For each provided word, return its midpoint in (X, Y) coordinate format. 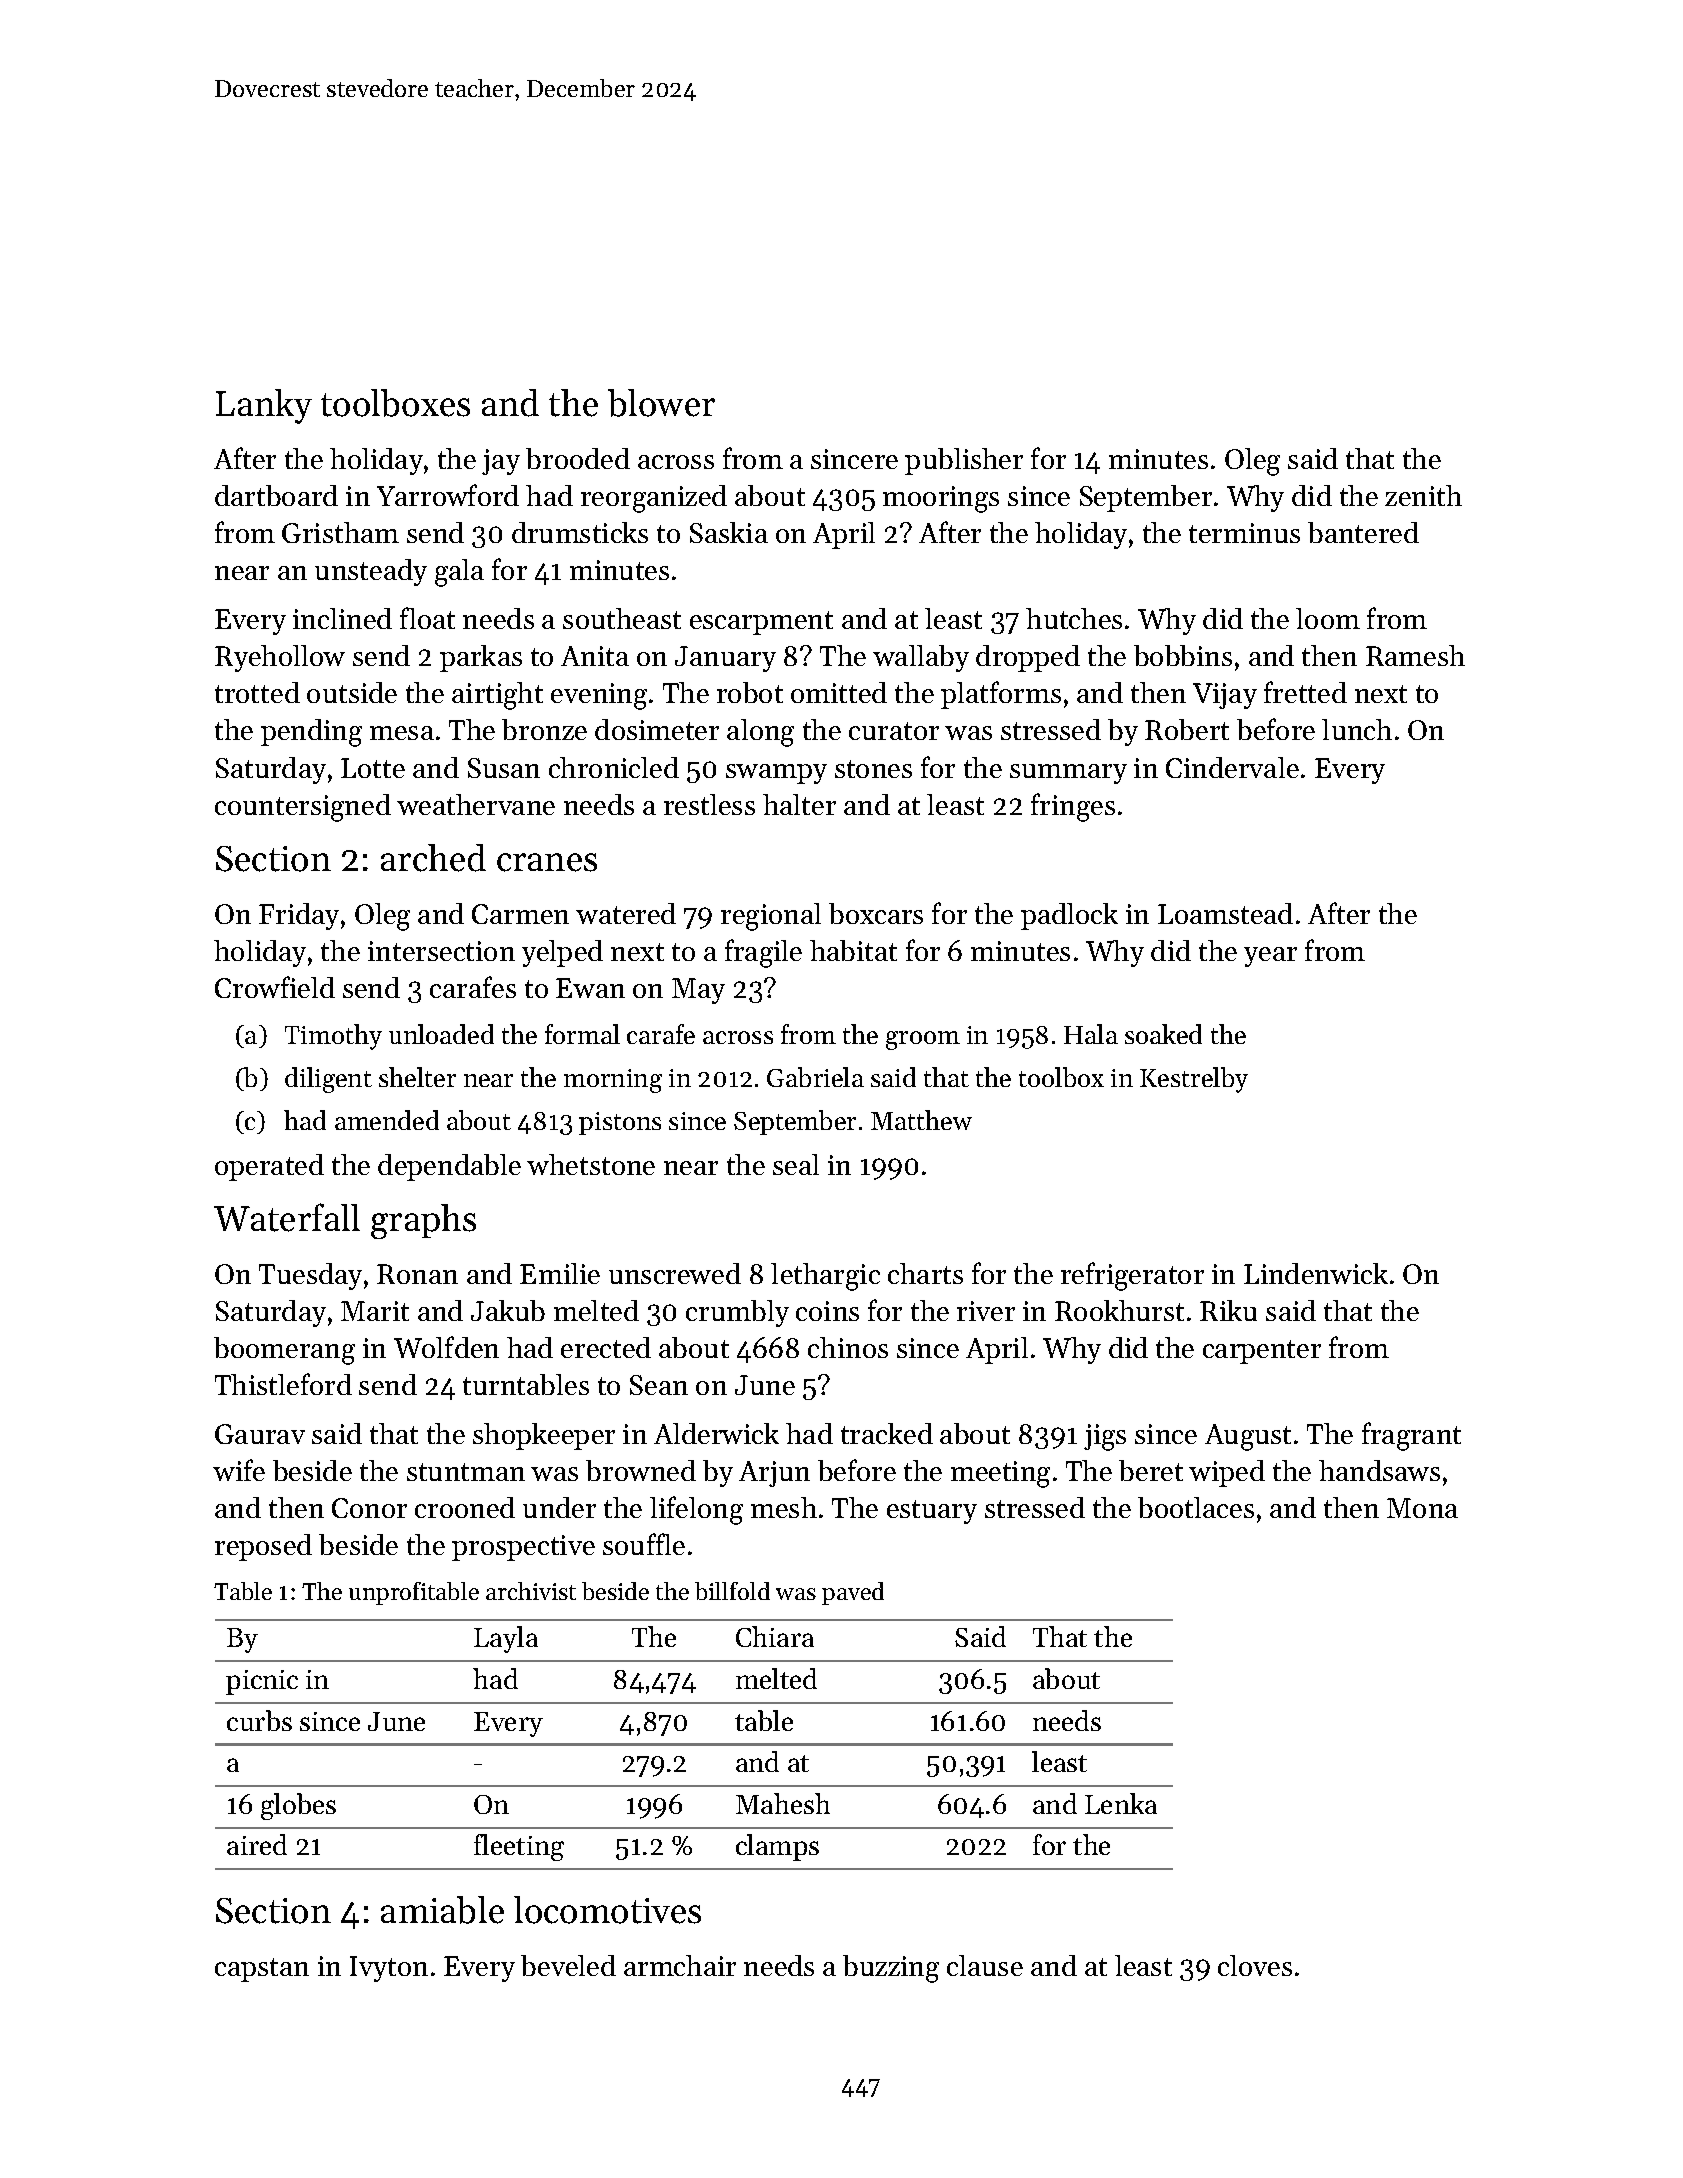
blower (661, 403)
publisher (964, 461)
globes (298, 1806)
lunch (1357, 729)
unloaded (441, 1034)
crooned (465, 1507)
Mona (1422, 1508)
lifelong (696, 1510)
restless (709, 804)
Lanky (264, 406)
